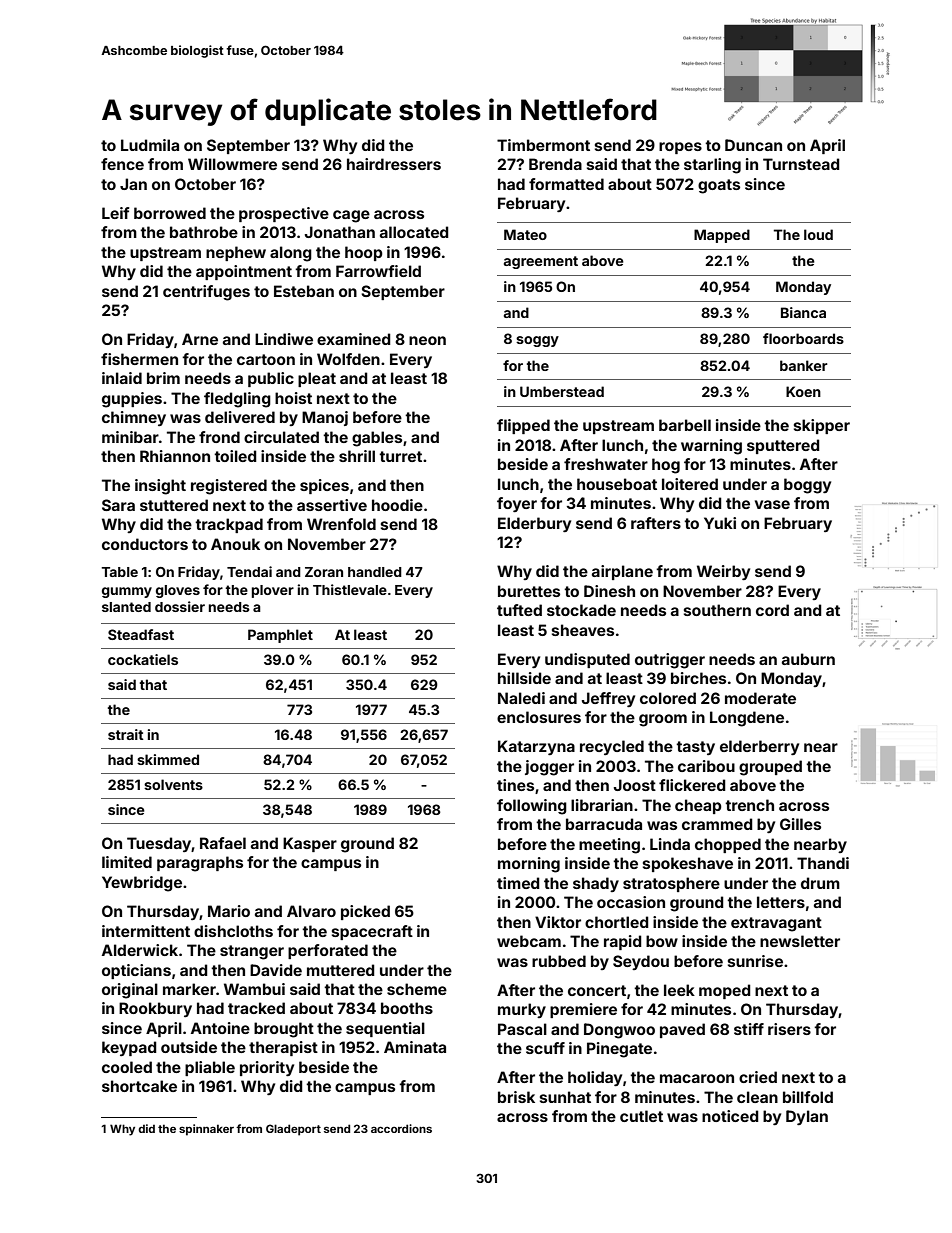 The height and width of the image is (1233, 952). I want to click on Aminata, so click(415, 1047).
